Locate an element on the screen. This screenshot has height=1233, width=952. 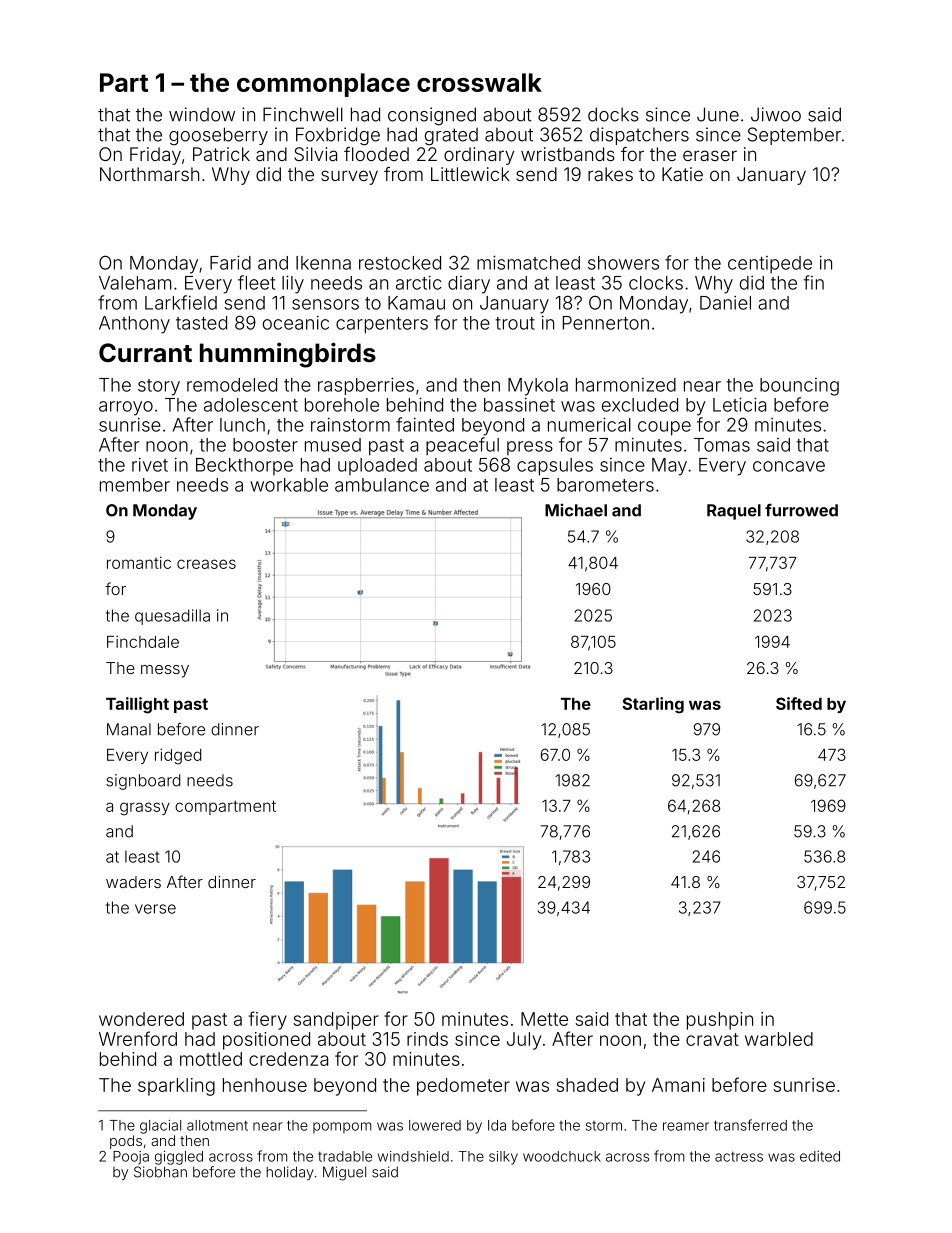
dispatchers is located at coordinates (639, 136).
